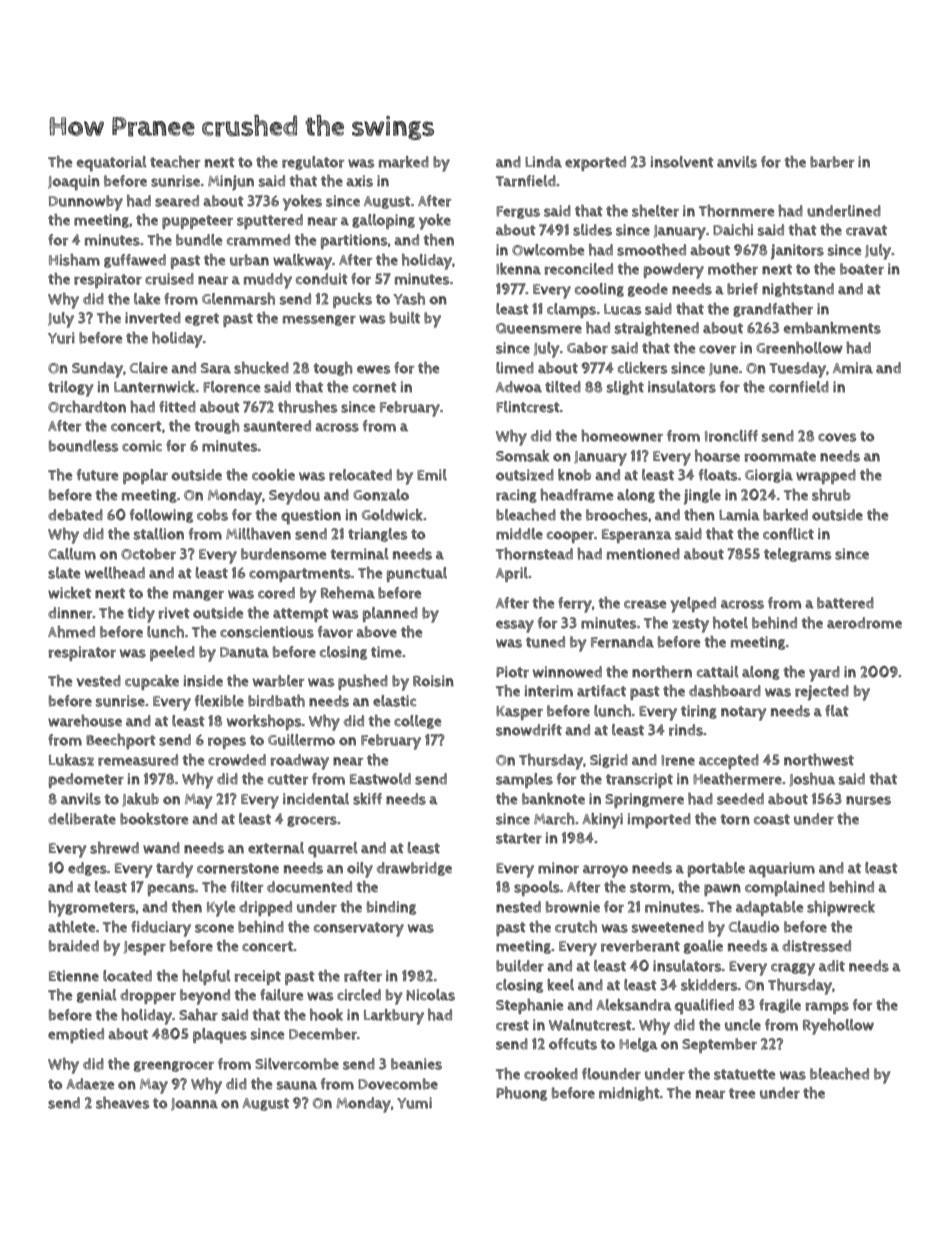 This screenshot has width=952, height=1233. What do you see at coordinates (798, 290) in the screenshot?
I see `nightstand` at bounding box center [798, 290].
